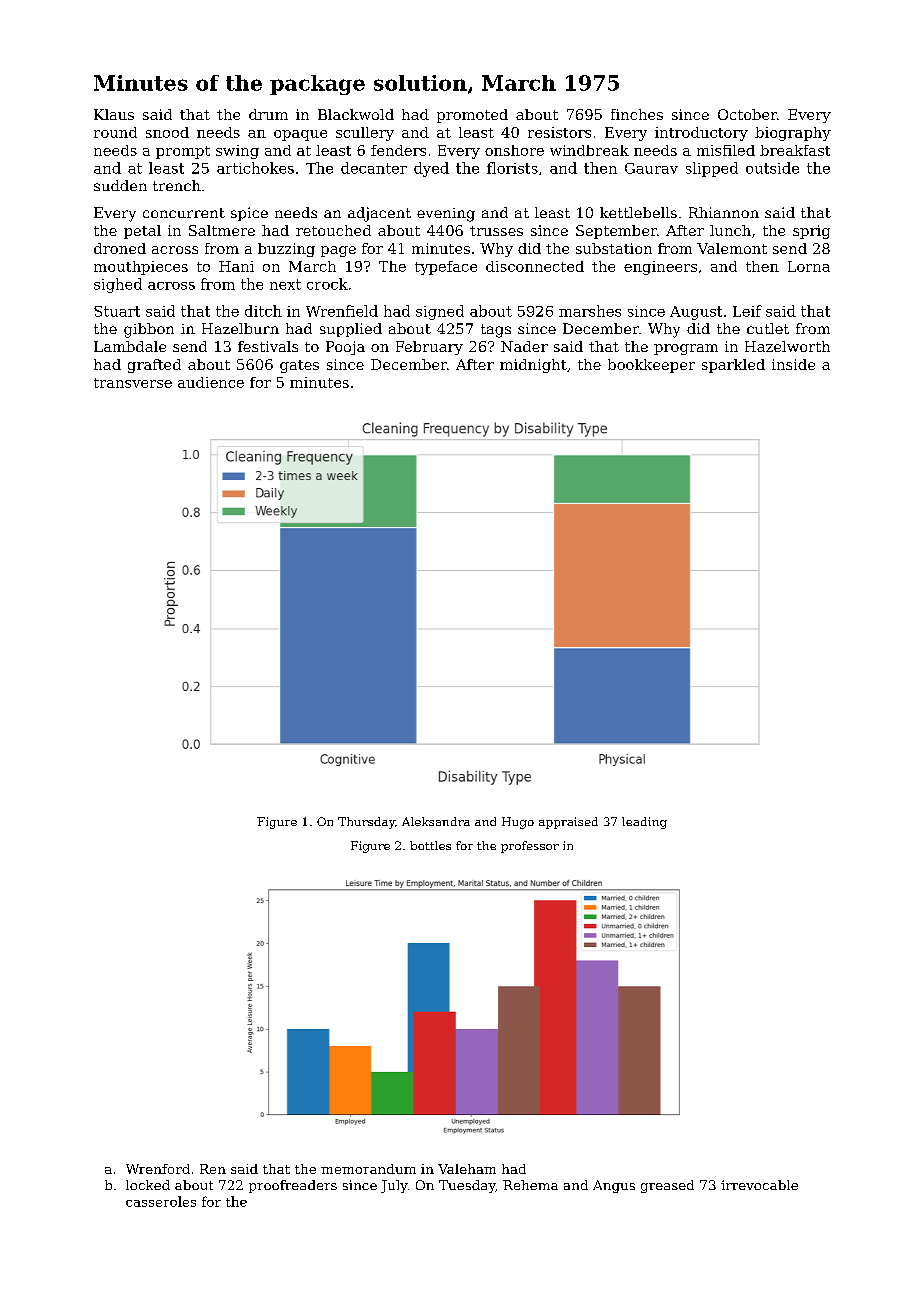 This image has height=1308, width=924. I want to click on bottles, so click(430, 845).
